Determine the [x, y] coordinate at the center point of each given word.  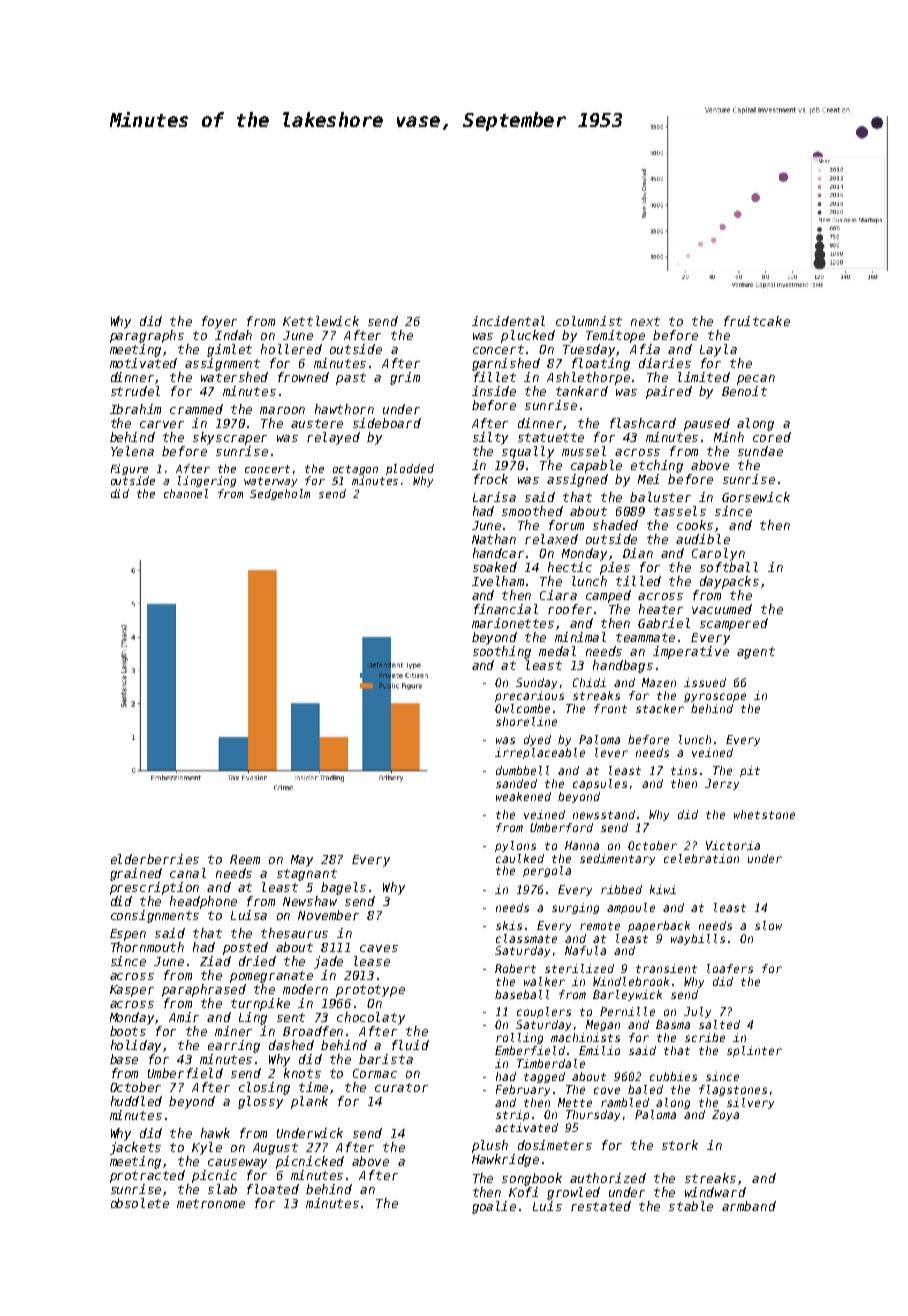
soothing [502, 652]
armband [749, 1206]
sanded [516, 783]
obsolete [140, 1203]
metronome [211, 1203]
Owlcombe [522, 708]
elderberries [155, 859]
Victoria [733, 845]
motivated [143, 363]
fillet [495, 377]
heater [661, 609]
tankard [582, 391]
